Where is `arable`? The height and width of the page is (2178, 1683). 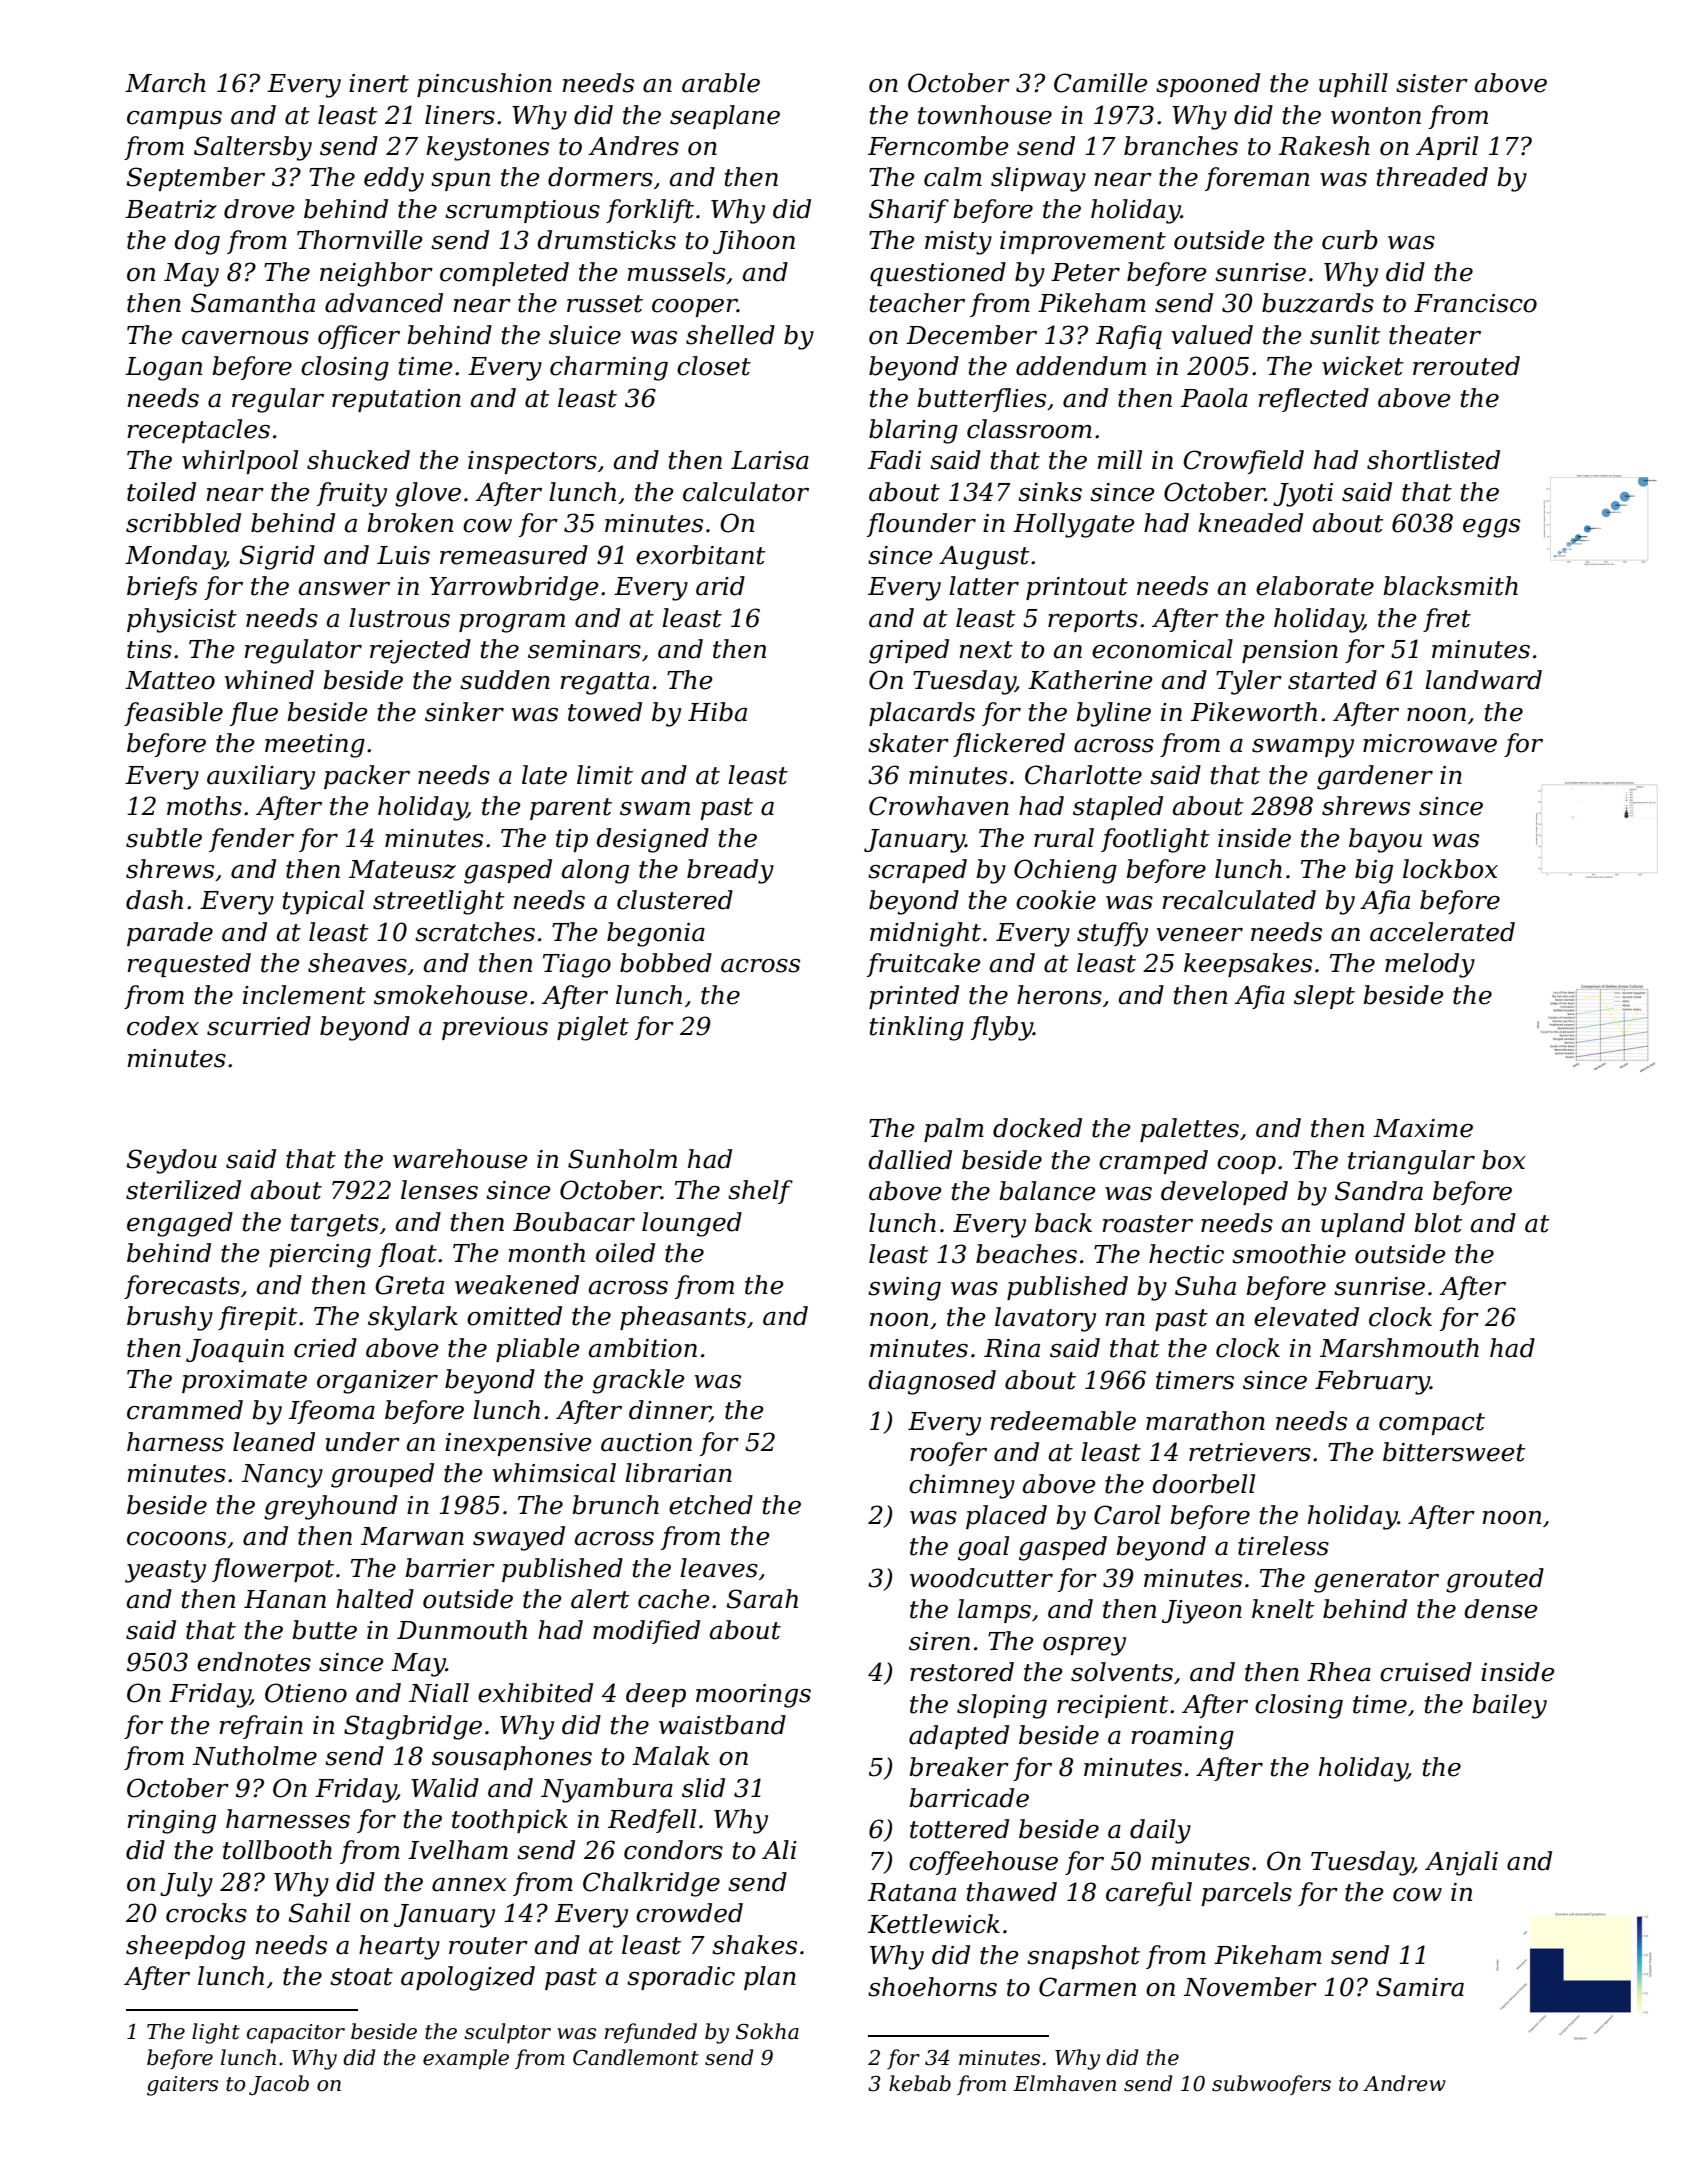 arable is located at coordinates (721, 83).
